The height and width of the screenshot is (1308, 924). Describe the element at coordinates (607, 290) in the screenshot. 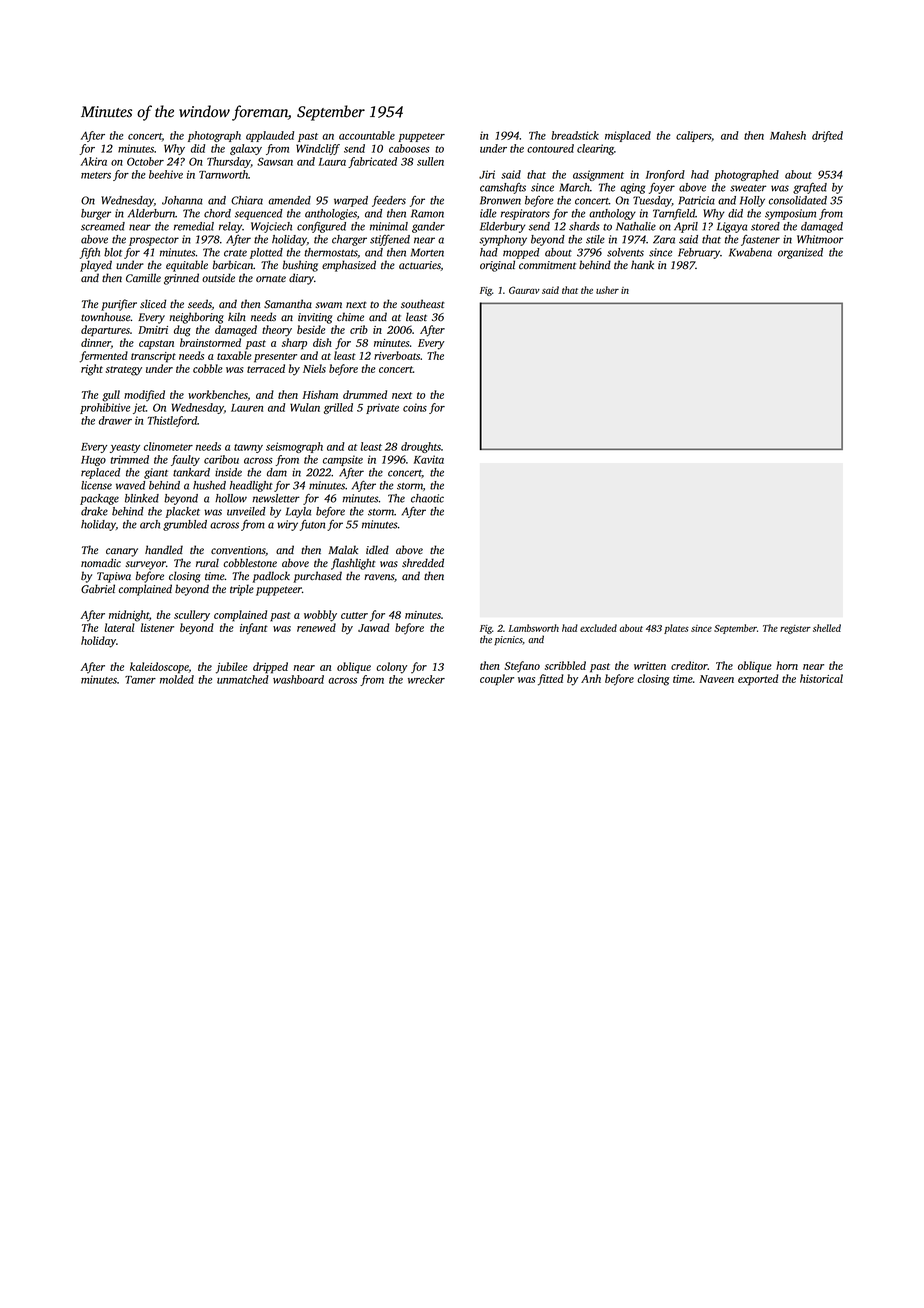

I see `usher` at that location.
